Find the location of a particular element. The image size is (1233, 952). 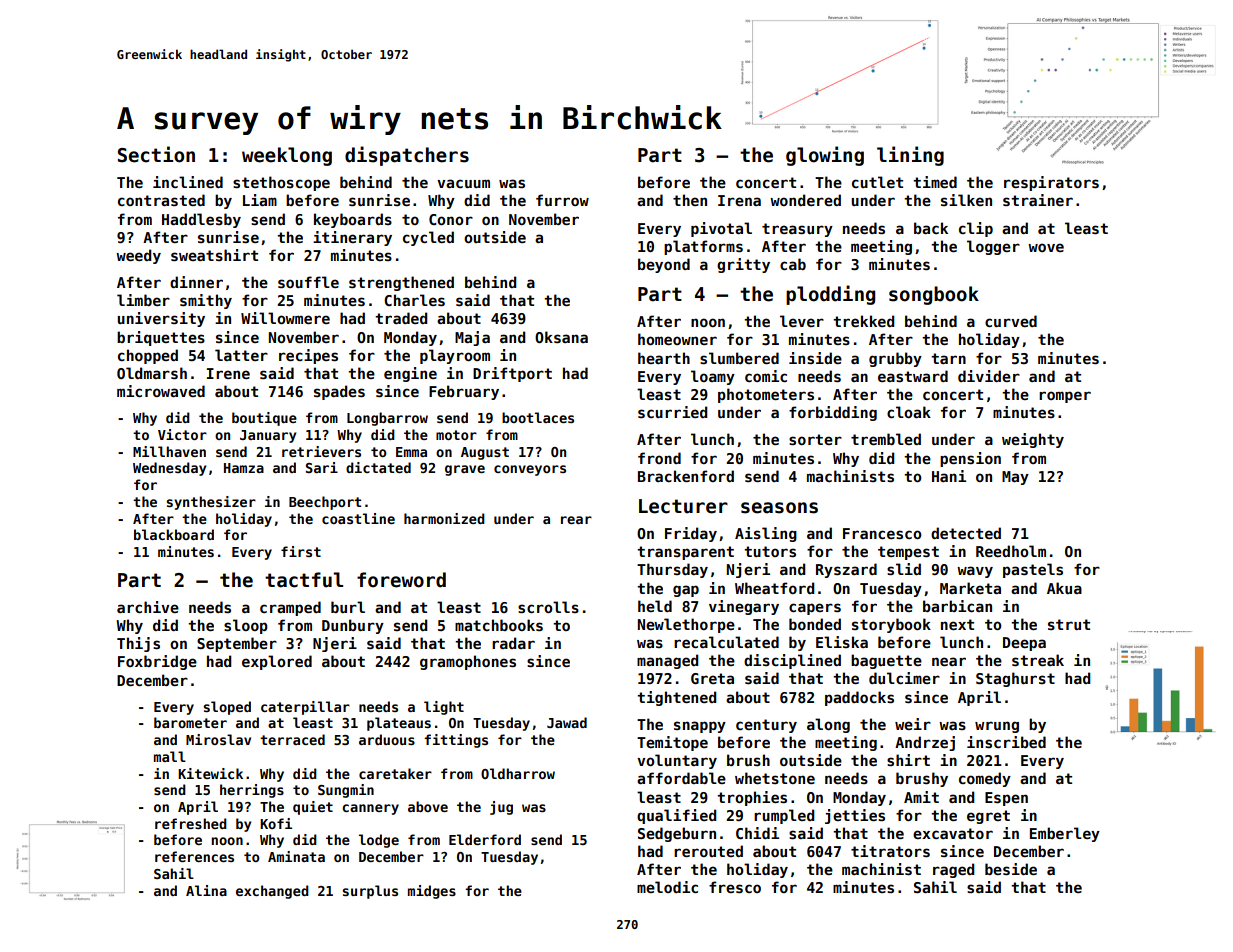

Miroslav is located at coordinates (218, 739).
